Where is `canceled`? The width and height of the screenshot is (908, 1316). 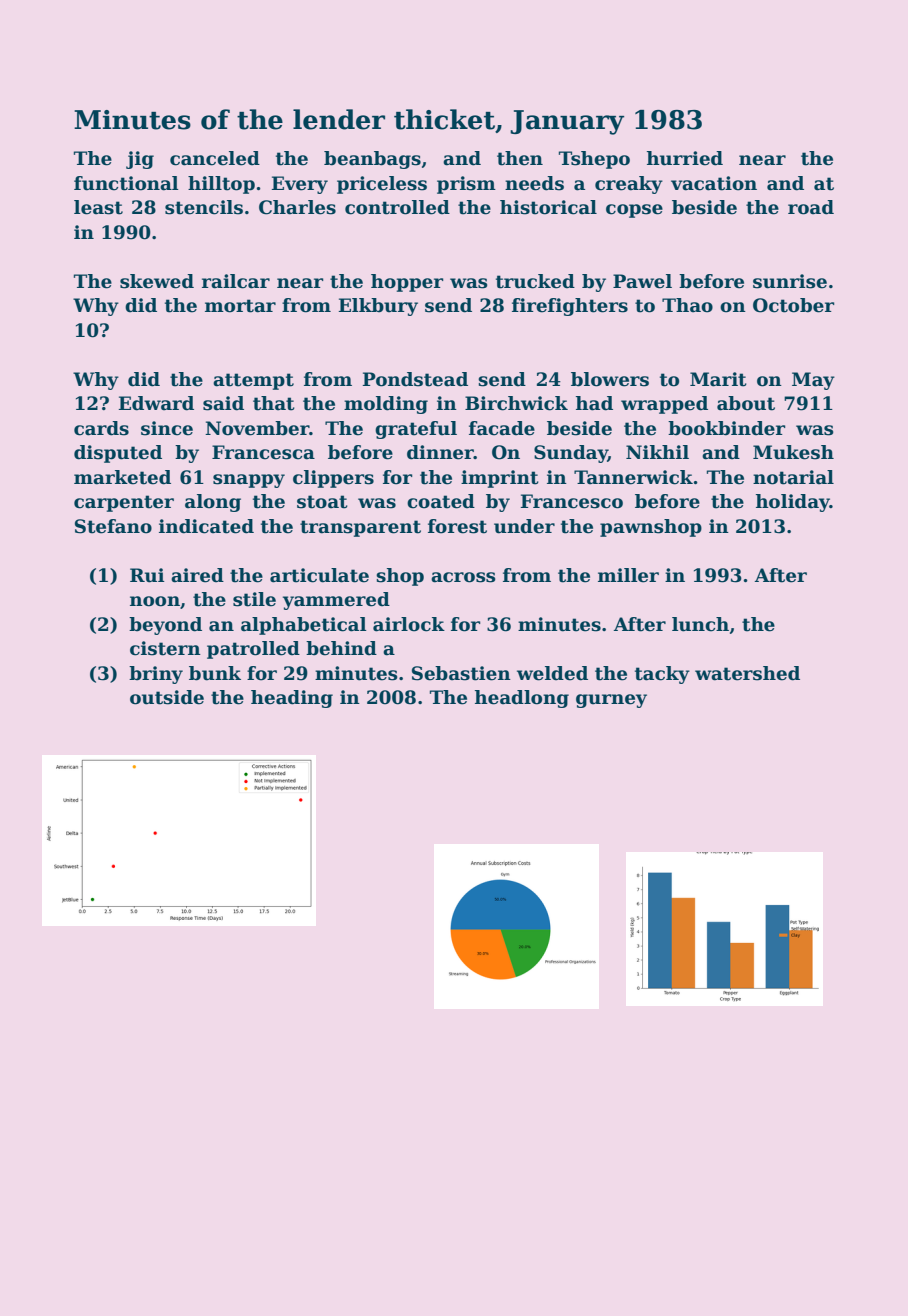 canceled is located at coordinates (215, 158).
